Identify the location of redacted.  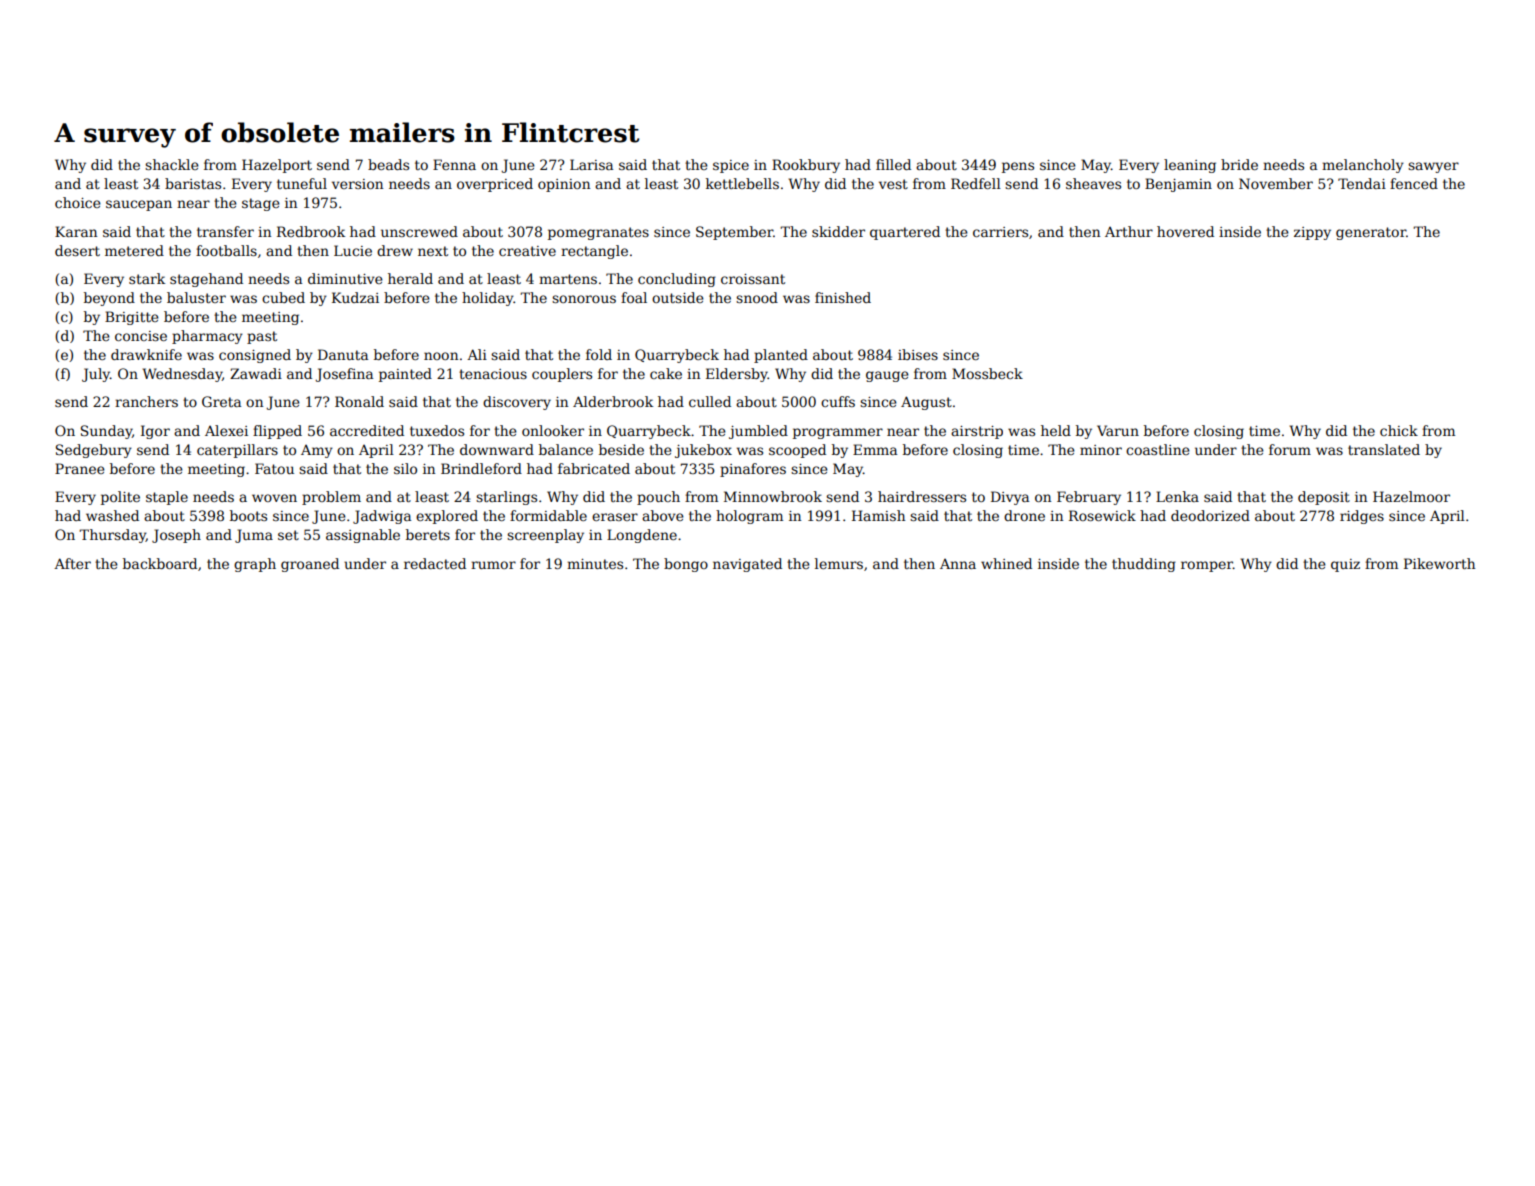
(435, 563).
